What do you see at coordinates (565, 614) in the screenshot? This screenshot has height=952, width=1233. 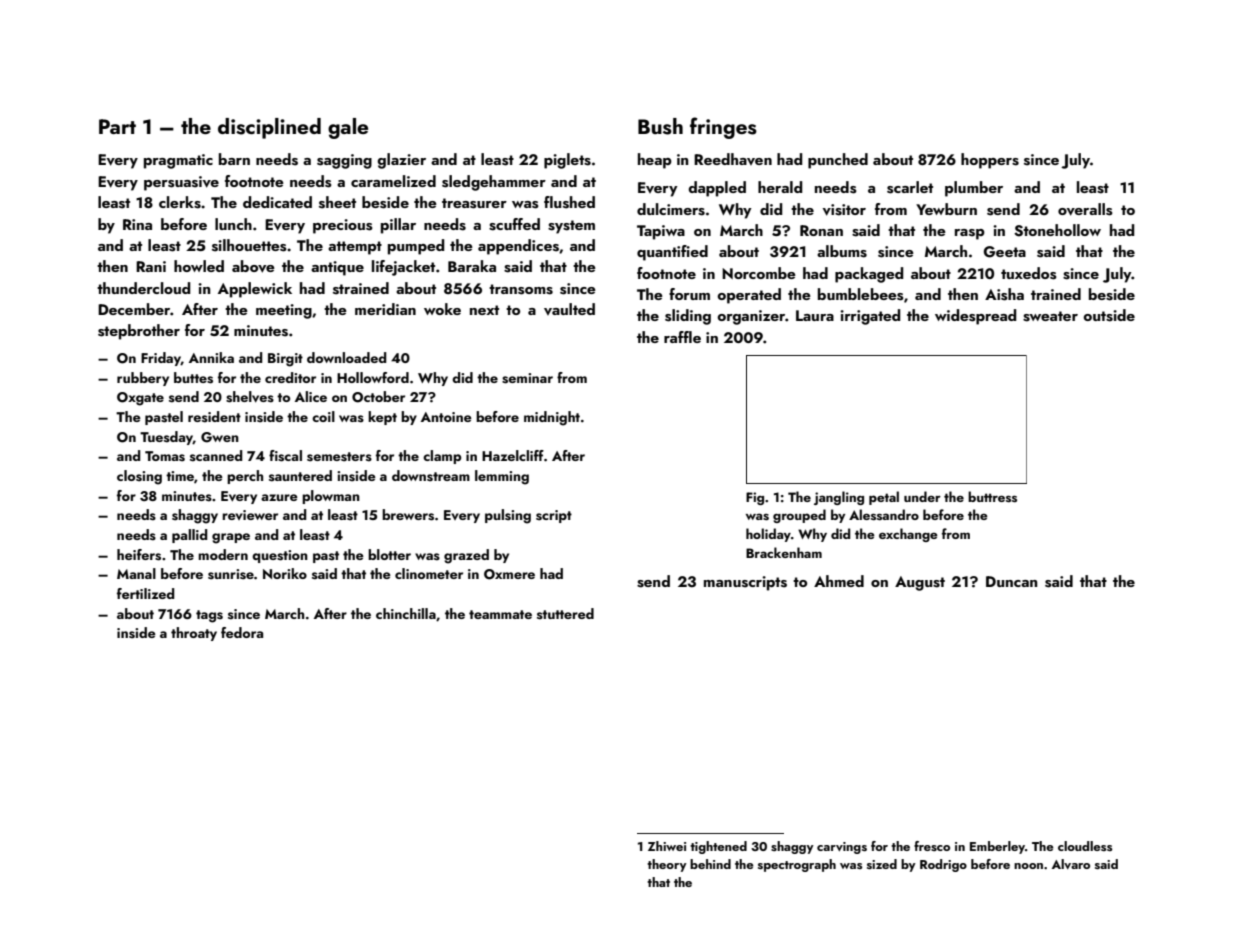 I see `stuttered` at bounding box center [565, 614].
